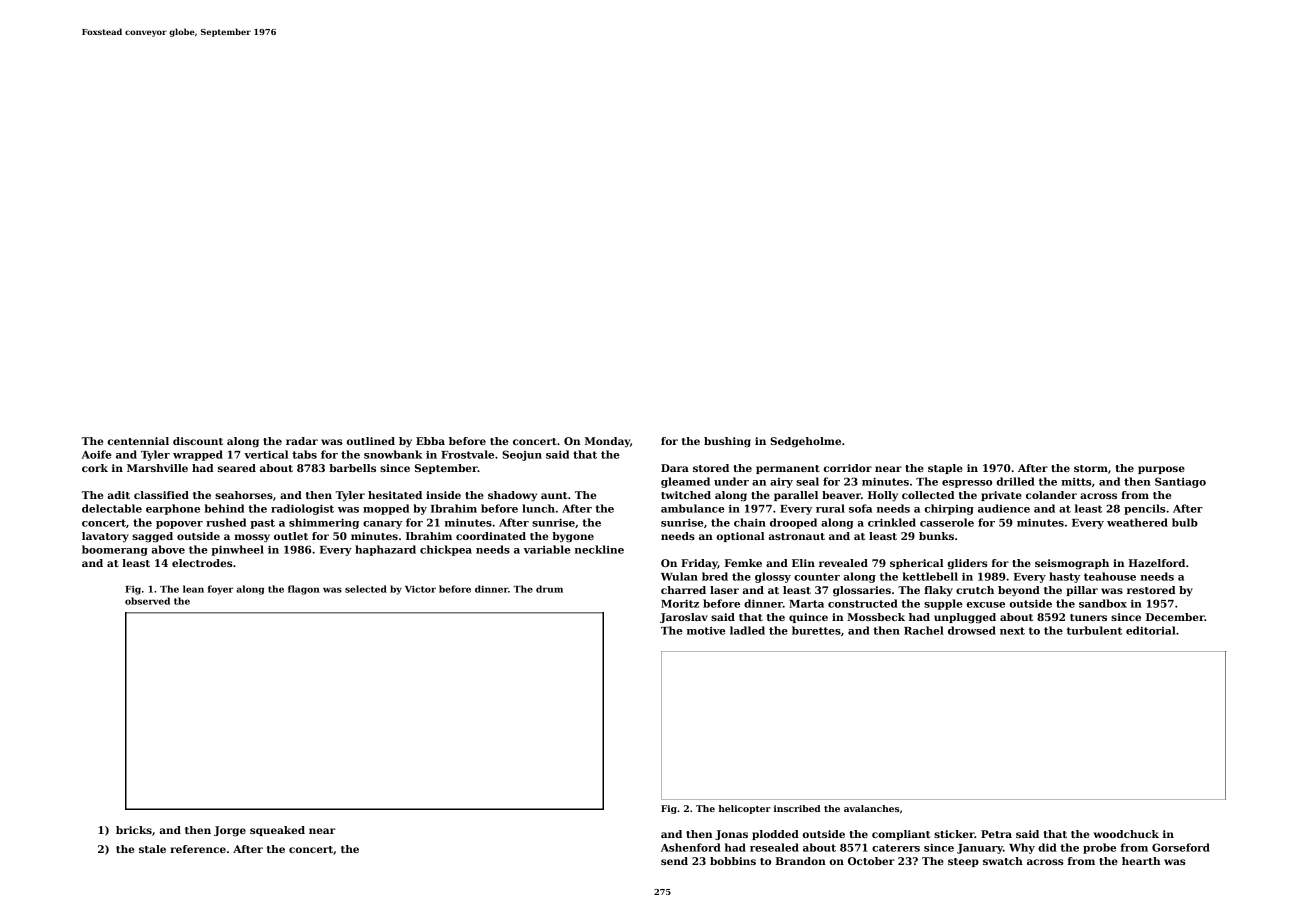  Describe the element at coordinates (675, 468) in the screenshot. I see `Dara` at that location.
